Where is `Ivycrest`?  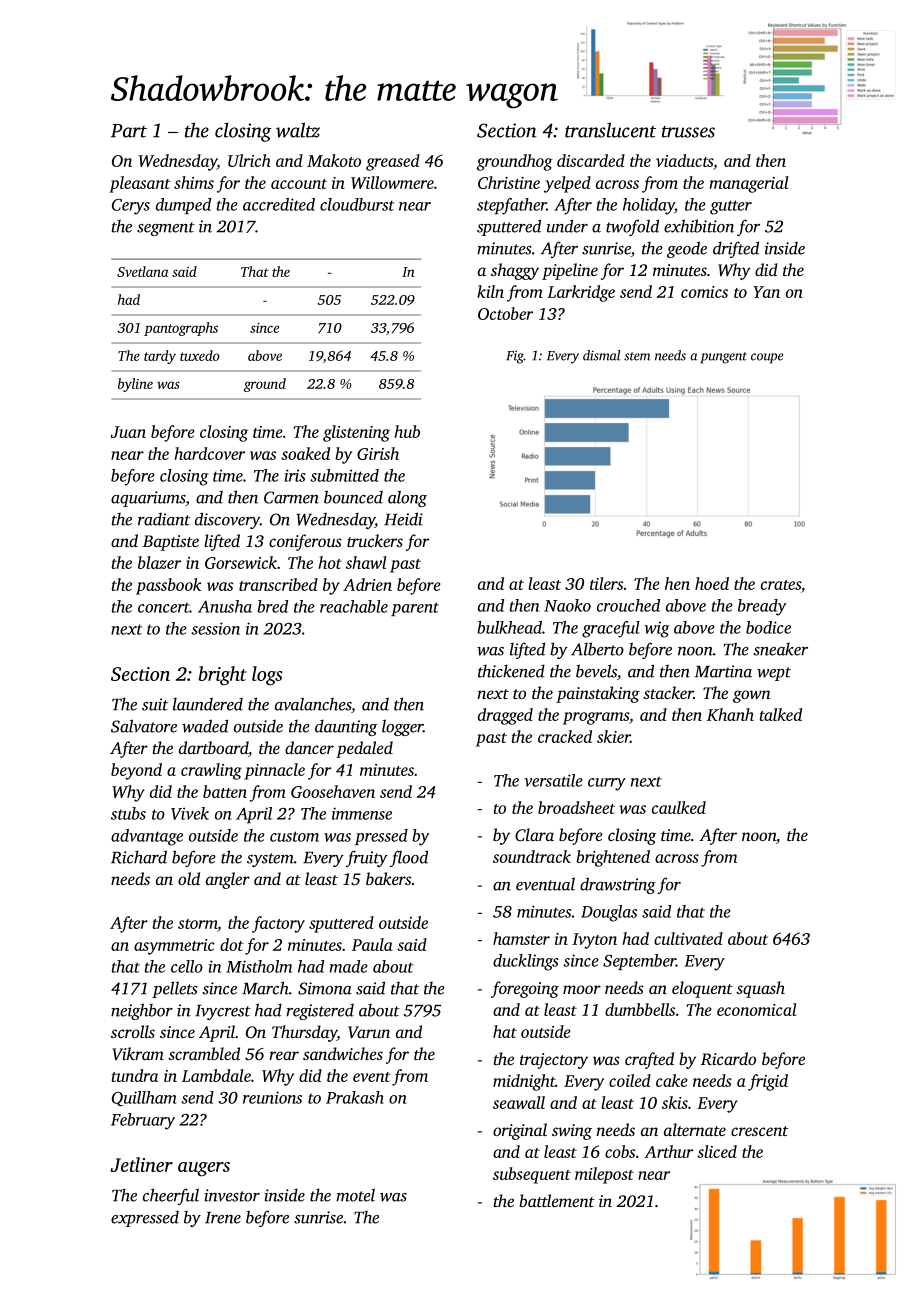 Ivycrest is located at coordinates (223, 1012).
